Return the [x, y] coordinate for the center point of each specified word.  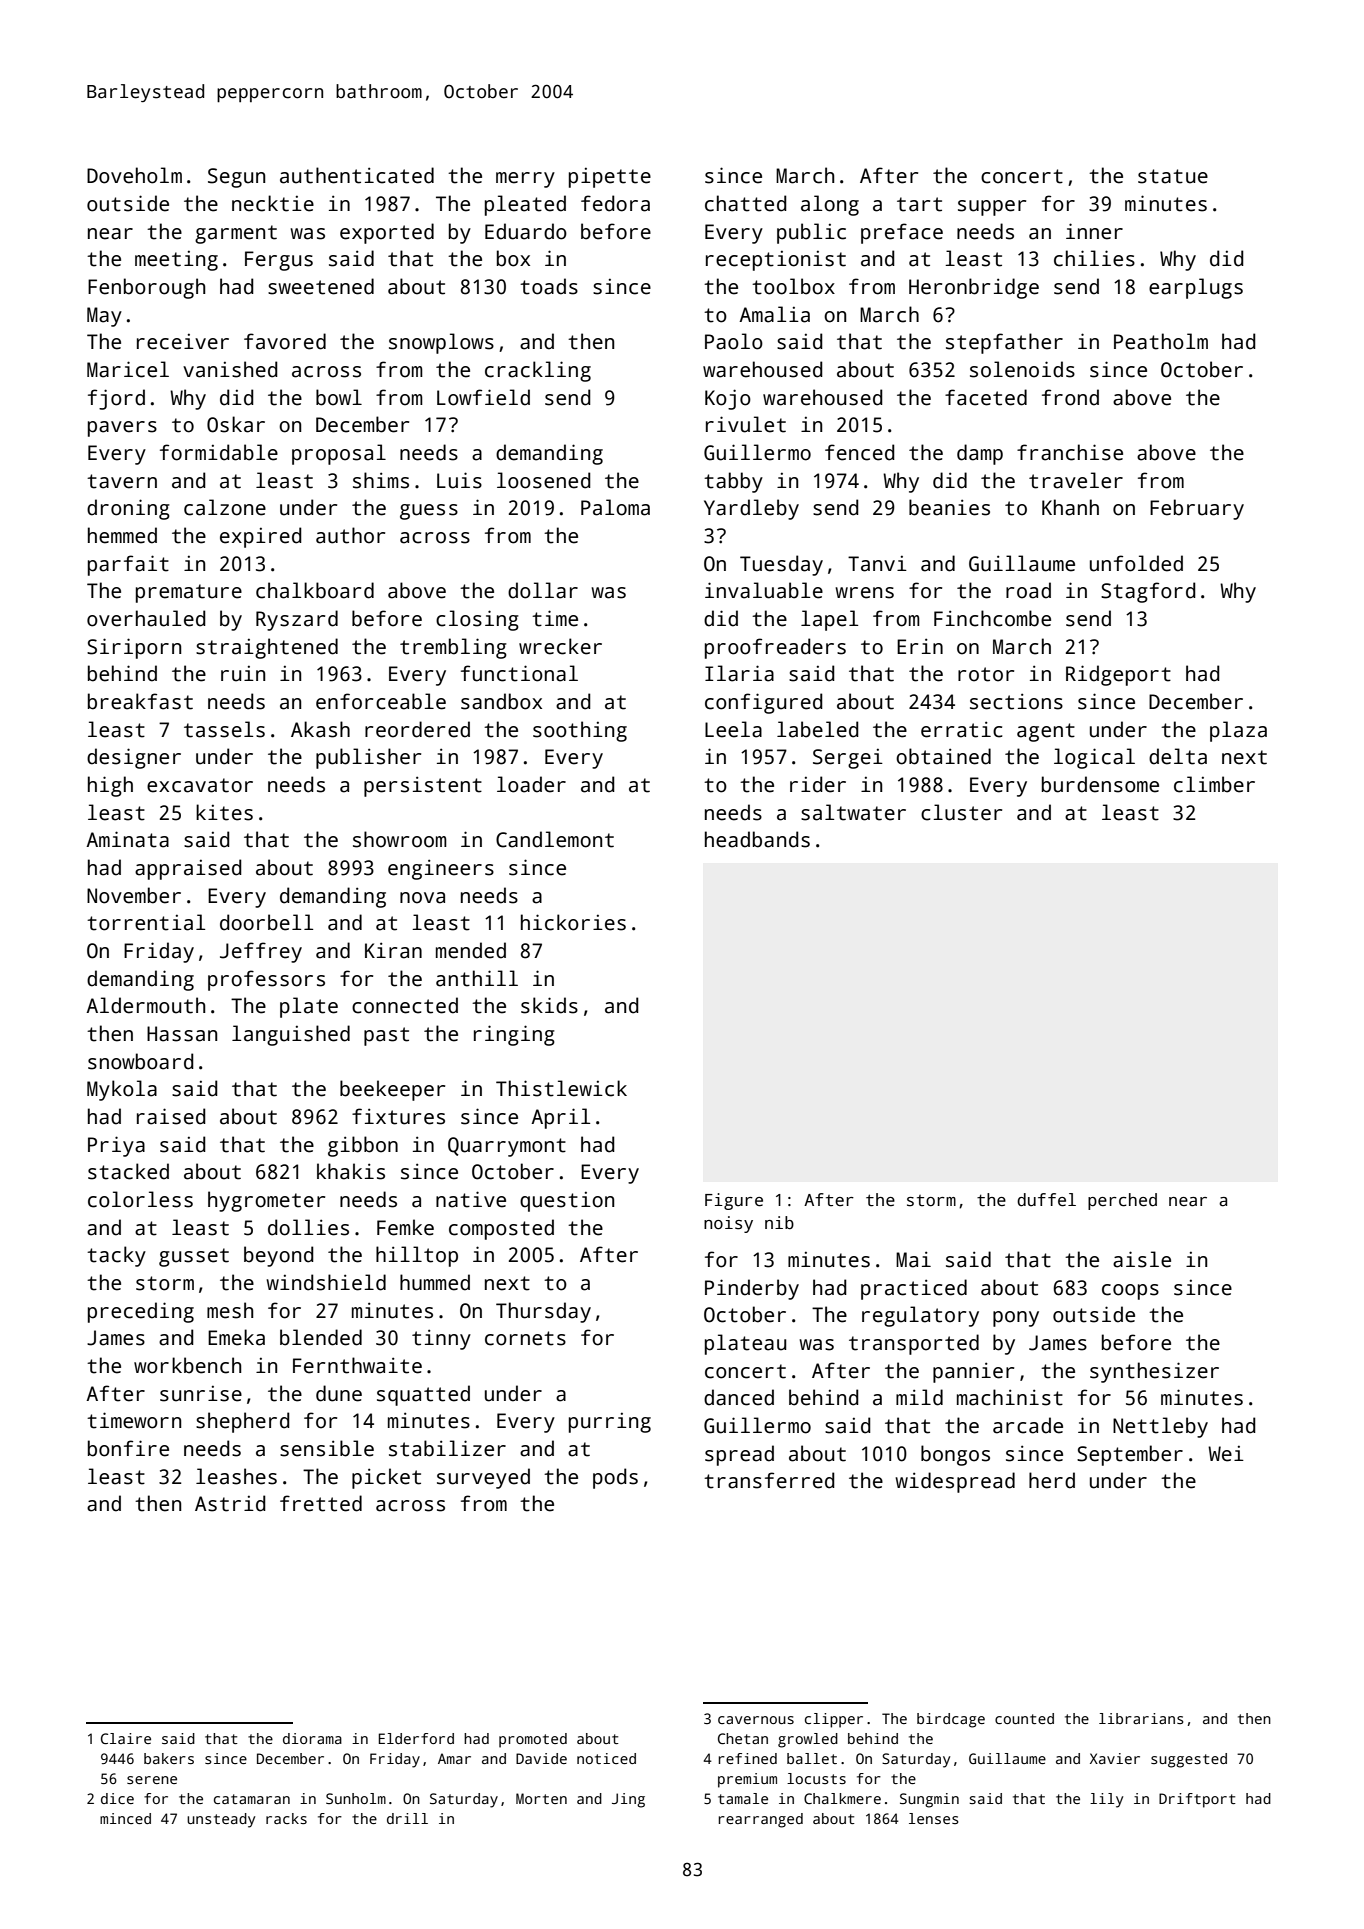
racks [286, 1818]
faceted [986, 397]
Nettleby [1160, 1427]
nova [422, 898]
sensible [327, 1448]
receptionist [776, 260]
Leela [733, 729]
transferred [769, 1480]
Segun [236, 178]
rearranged [761, 1820]
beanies [949, 507]
